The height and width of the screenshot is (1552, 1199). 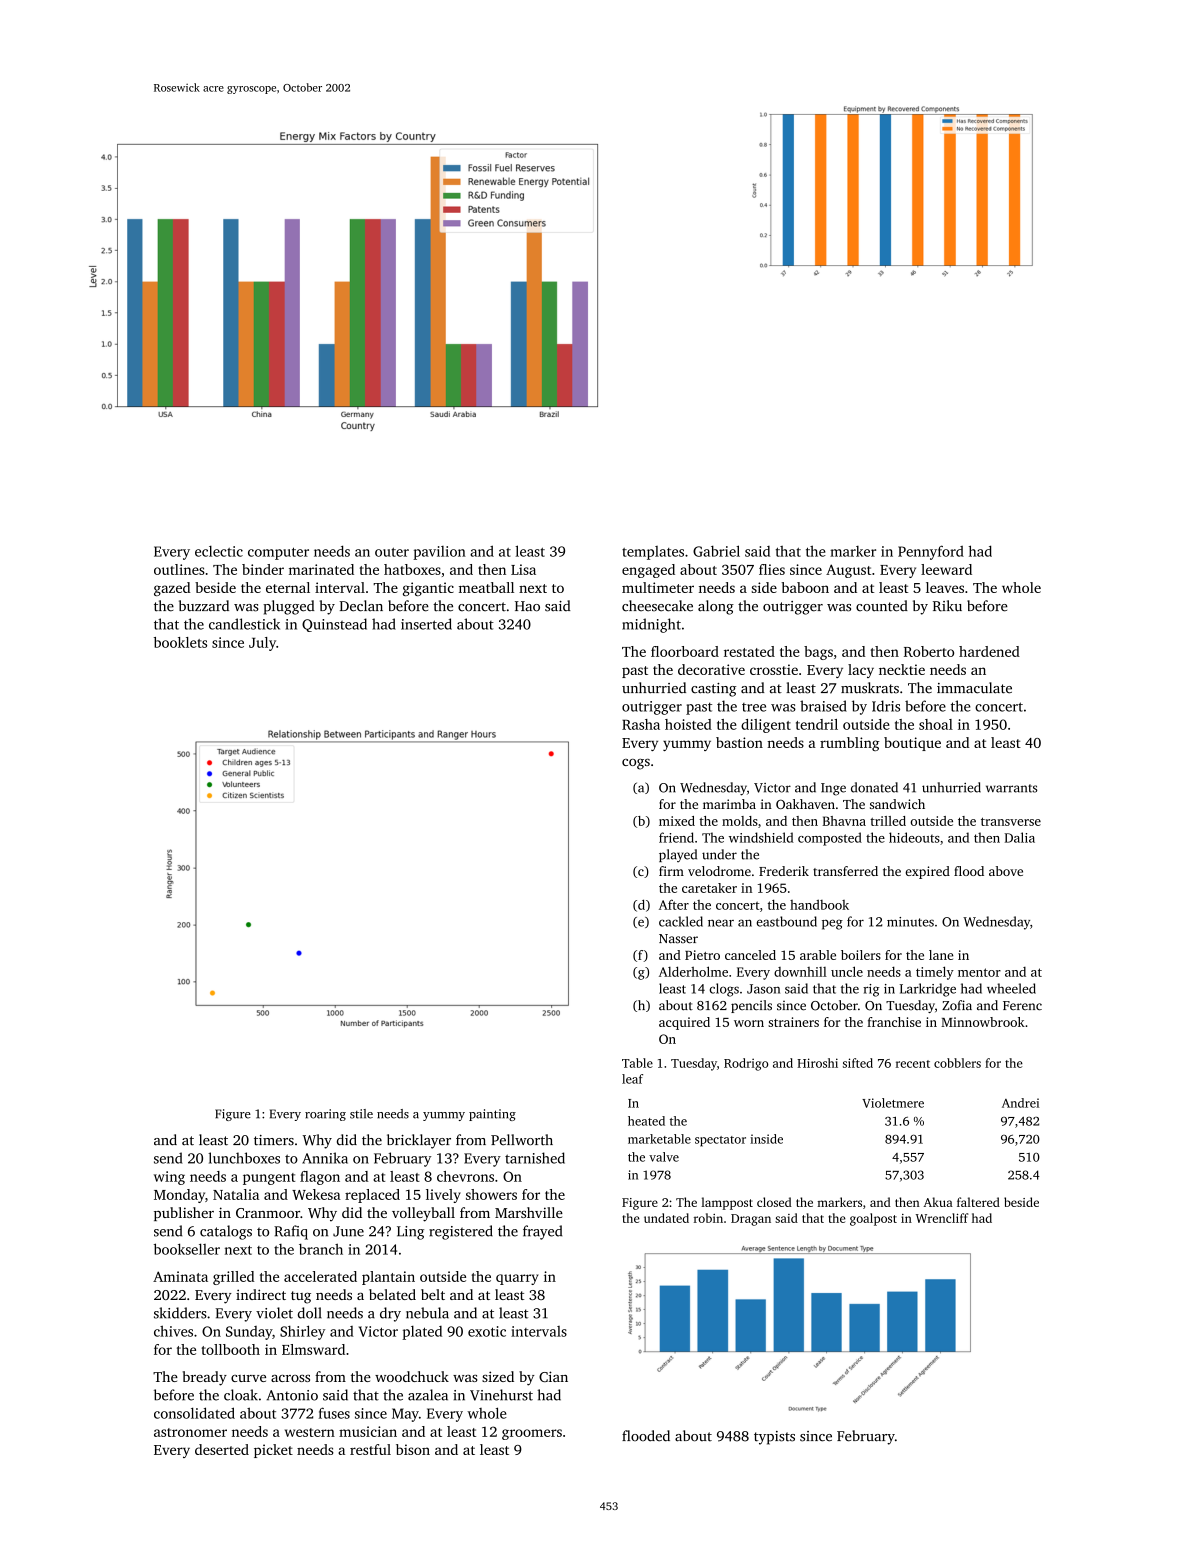 I want to click on floorboard, so click(x=685, y=651).
